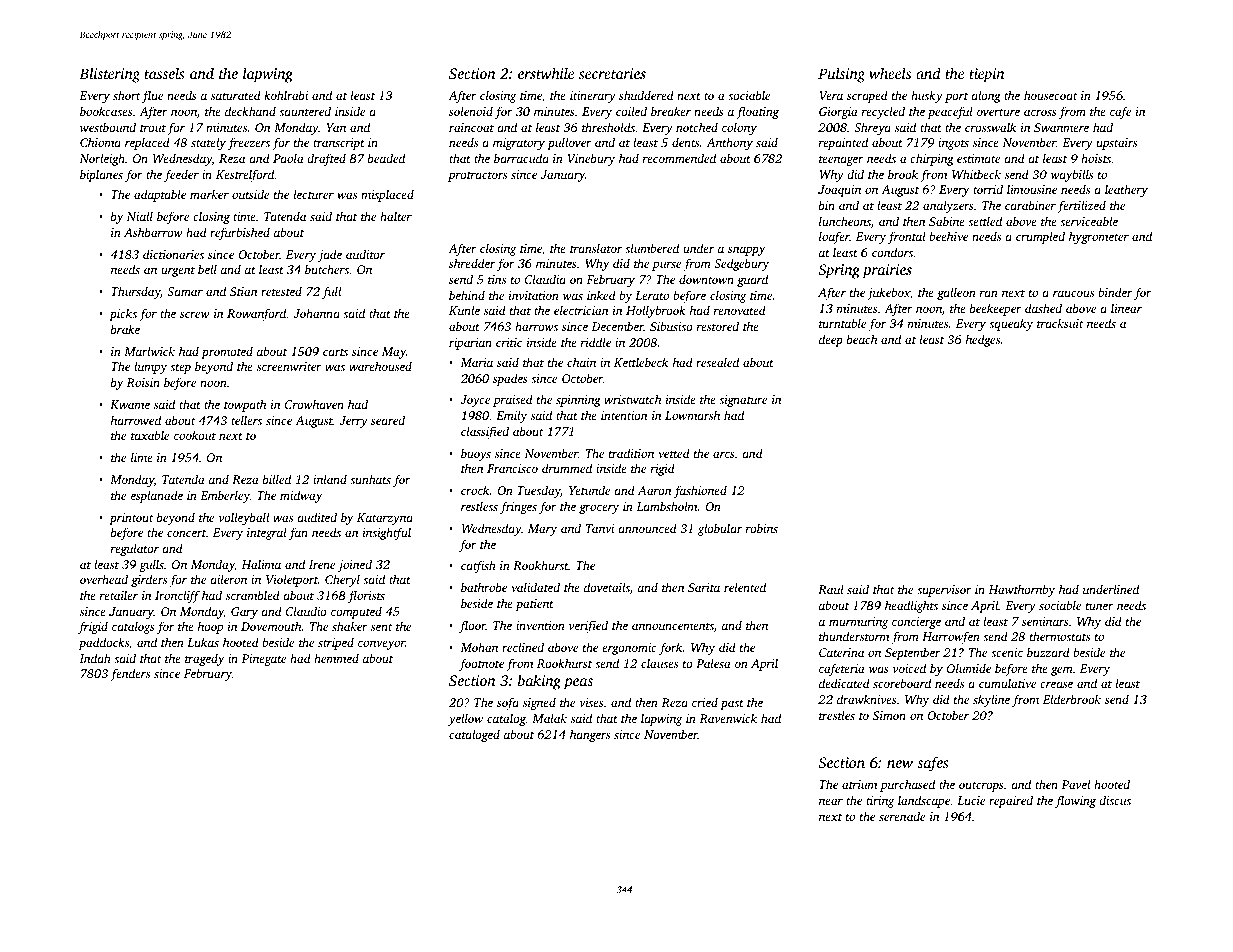 This document has width=1233, height=952. What do you see at coordinates (752, 280) in the document?
I see `guard` at bounding box center [752, 280].
